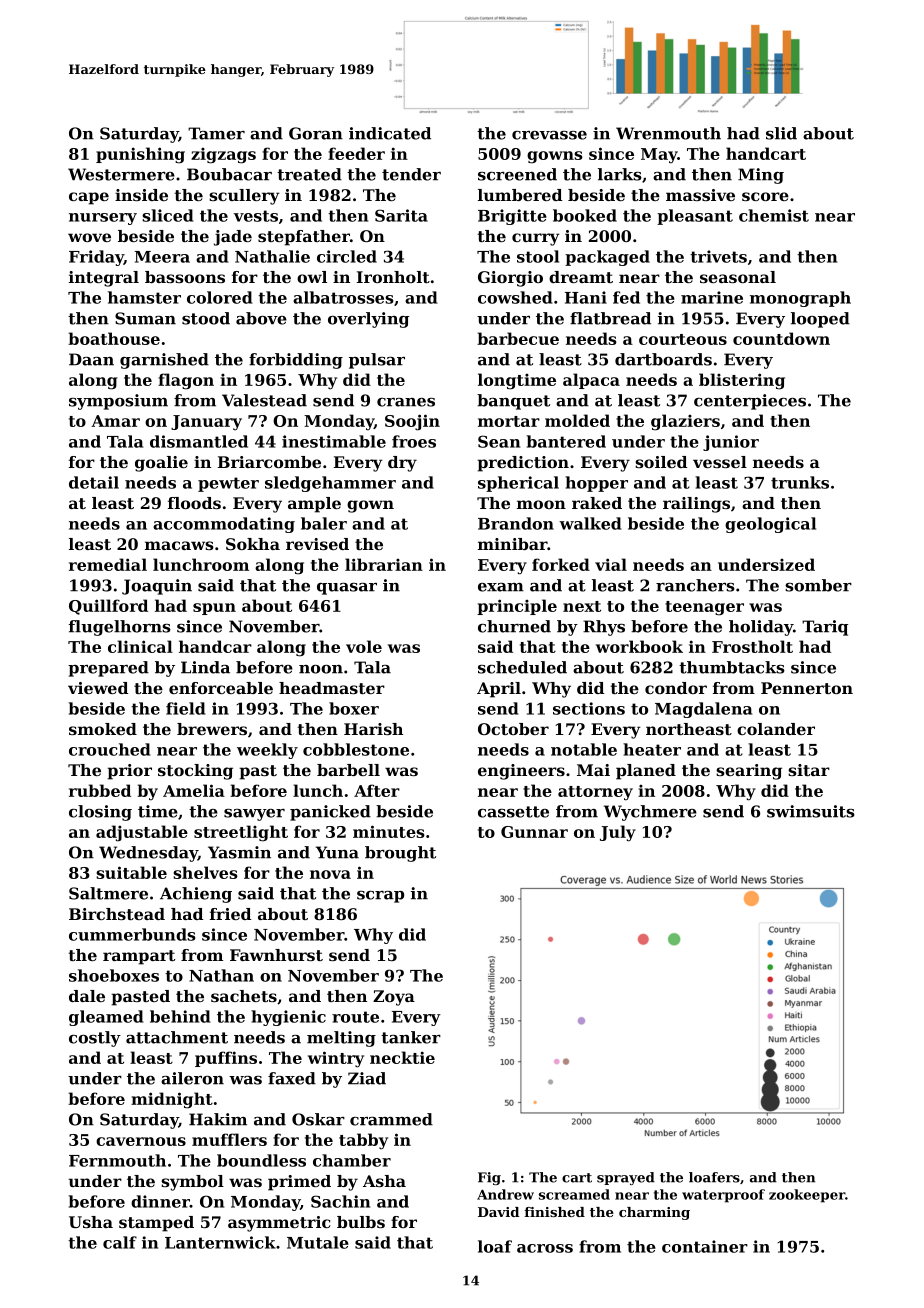 This image has width=924, height=1308. I want to click on brewers, so click(212, 729).
